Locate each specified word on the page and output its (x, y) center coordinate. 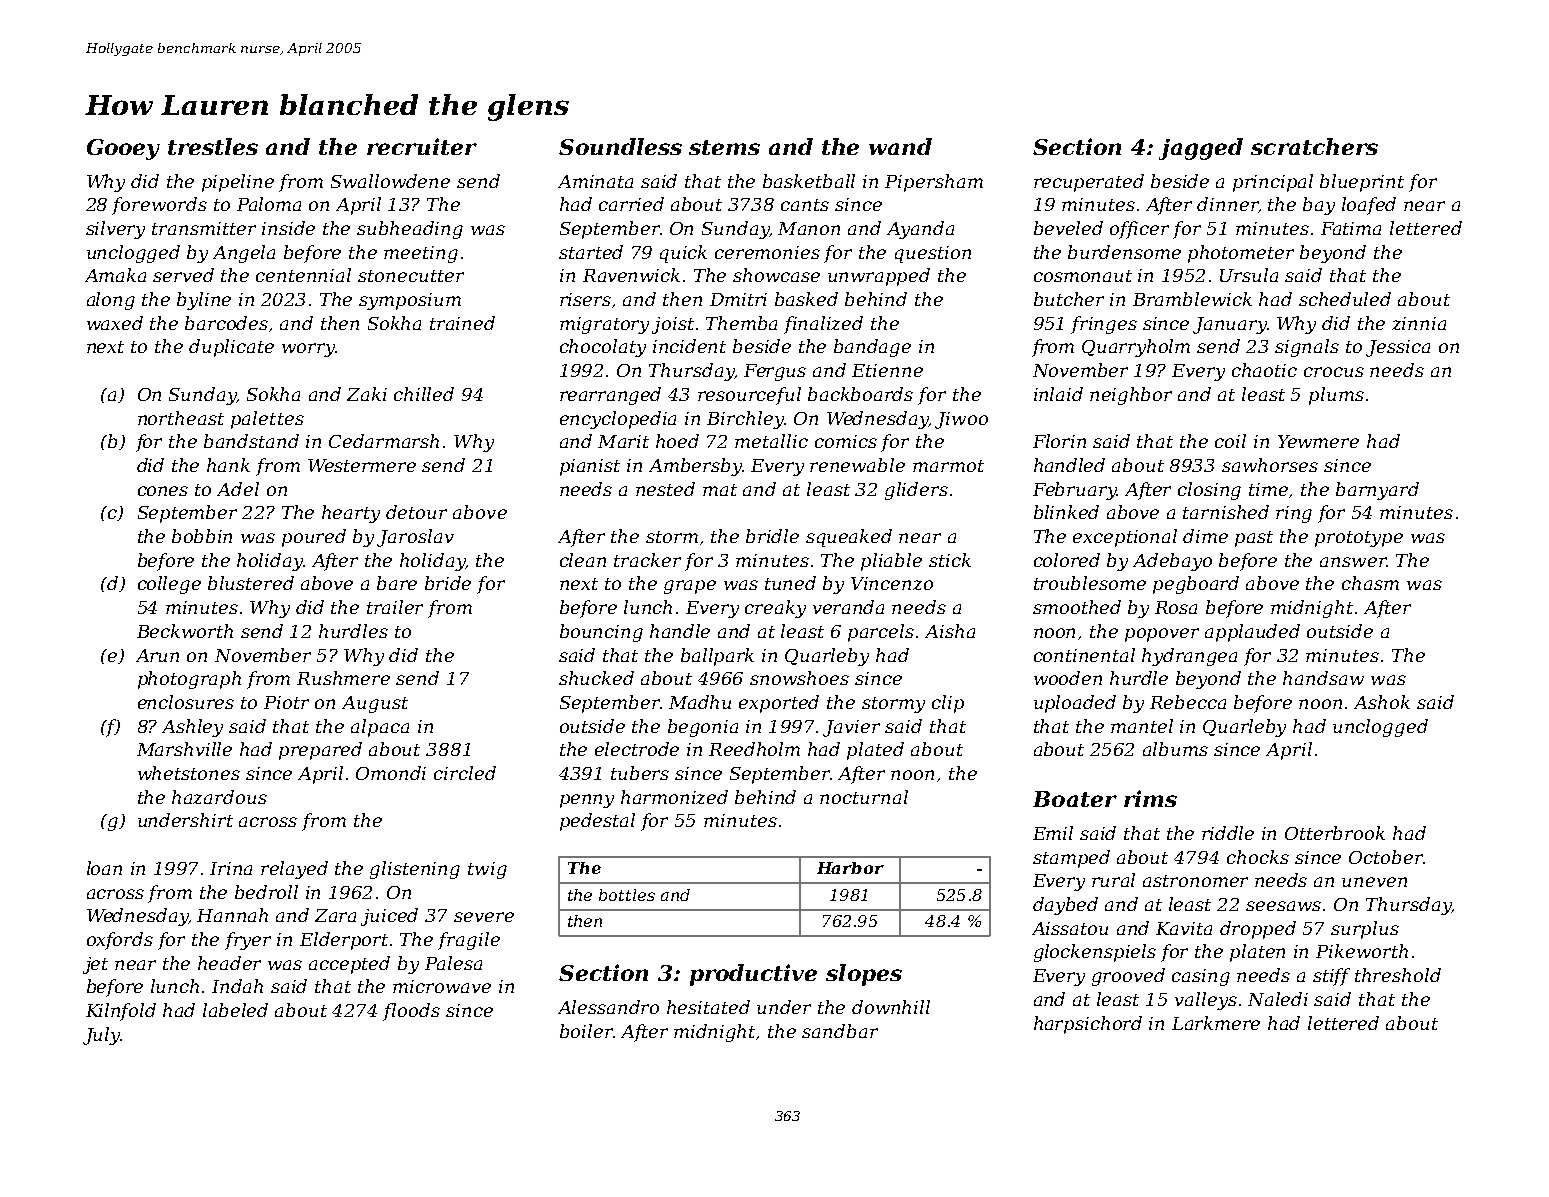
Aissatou (1070, 928)
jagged (1201, 149)
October (1386, 857)
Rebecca (1188, 702)
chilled (424, 394)
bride (448, 583)
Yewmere (1318, 441)
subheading (410, 230)
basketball (809, 181)
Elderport (344, 941)
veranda (848, 607)
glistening (415, 870)
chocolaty (603, 348)
